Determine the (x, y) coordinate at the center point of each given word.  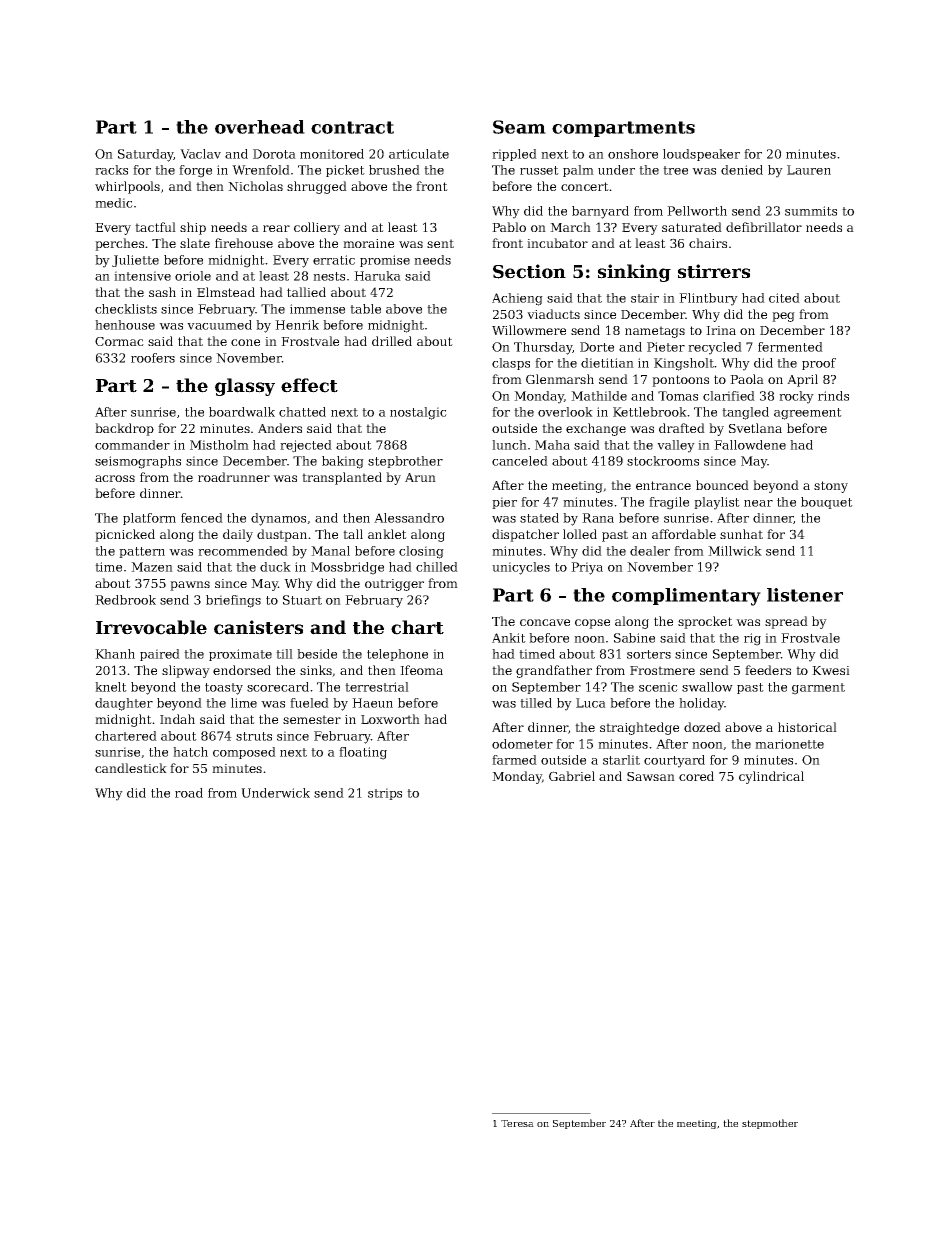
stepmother (770, 1124)
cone (245, 342)
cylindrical (771, 777)
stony (831, 487)
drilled (392, 341)
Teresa (517, 1123)
